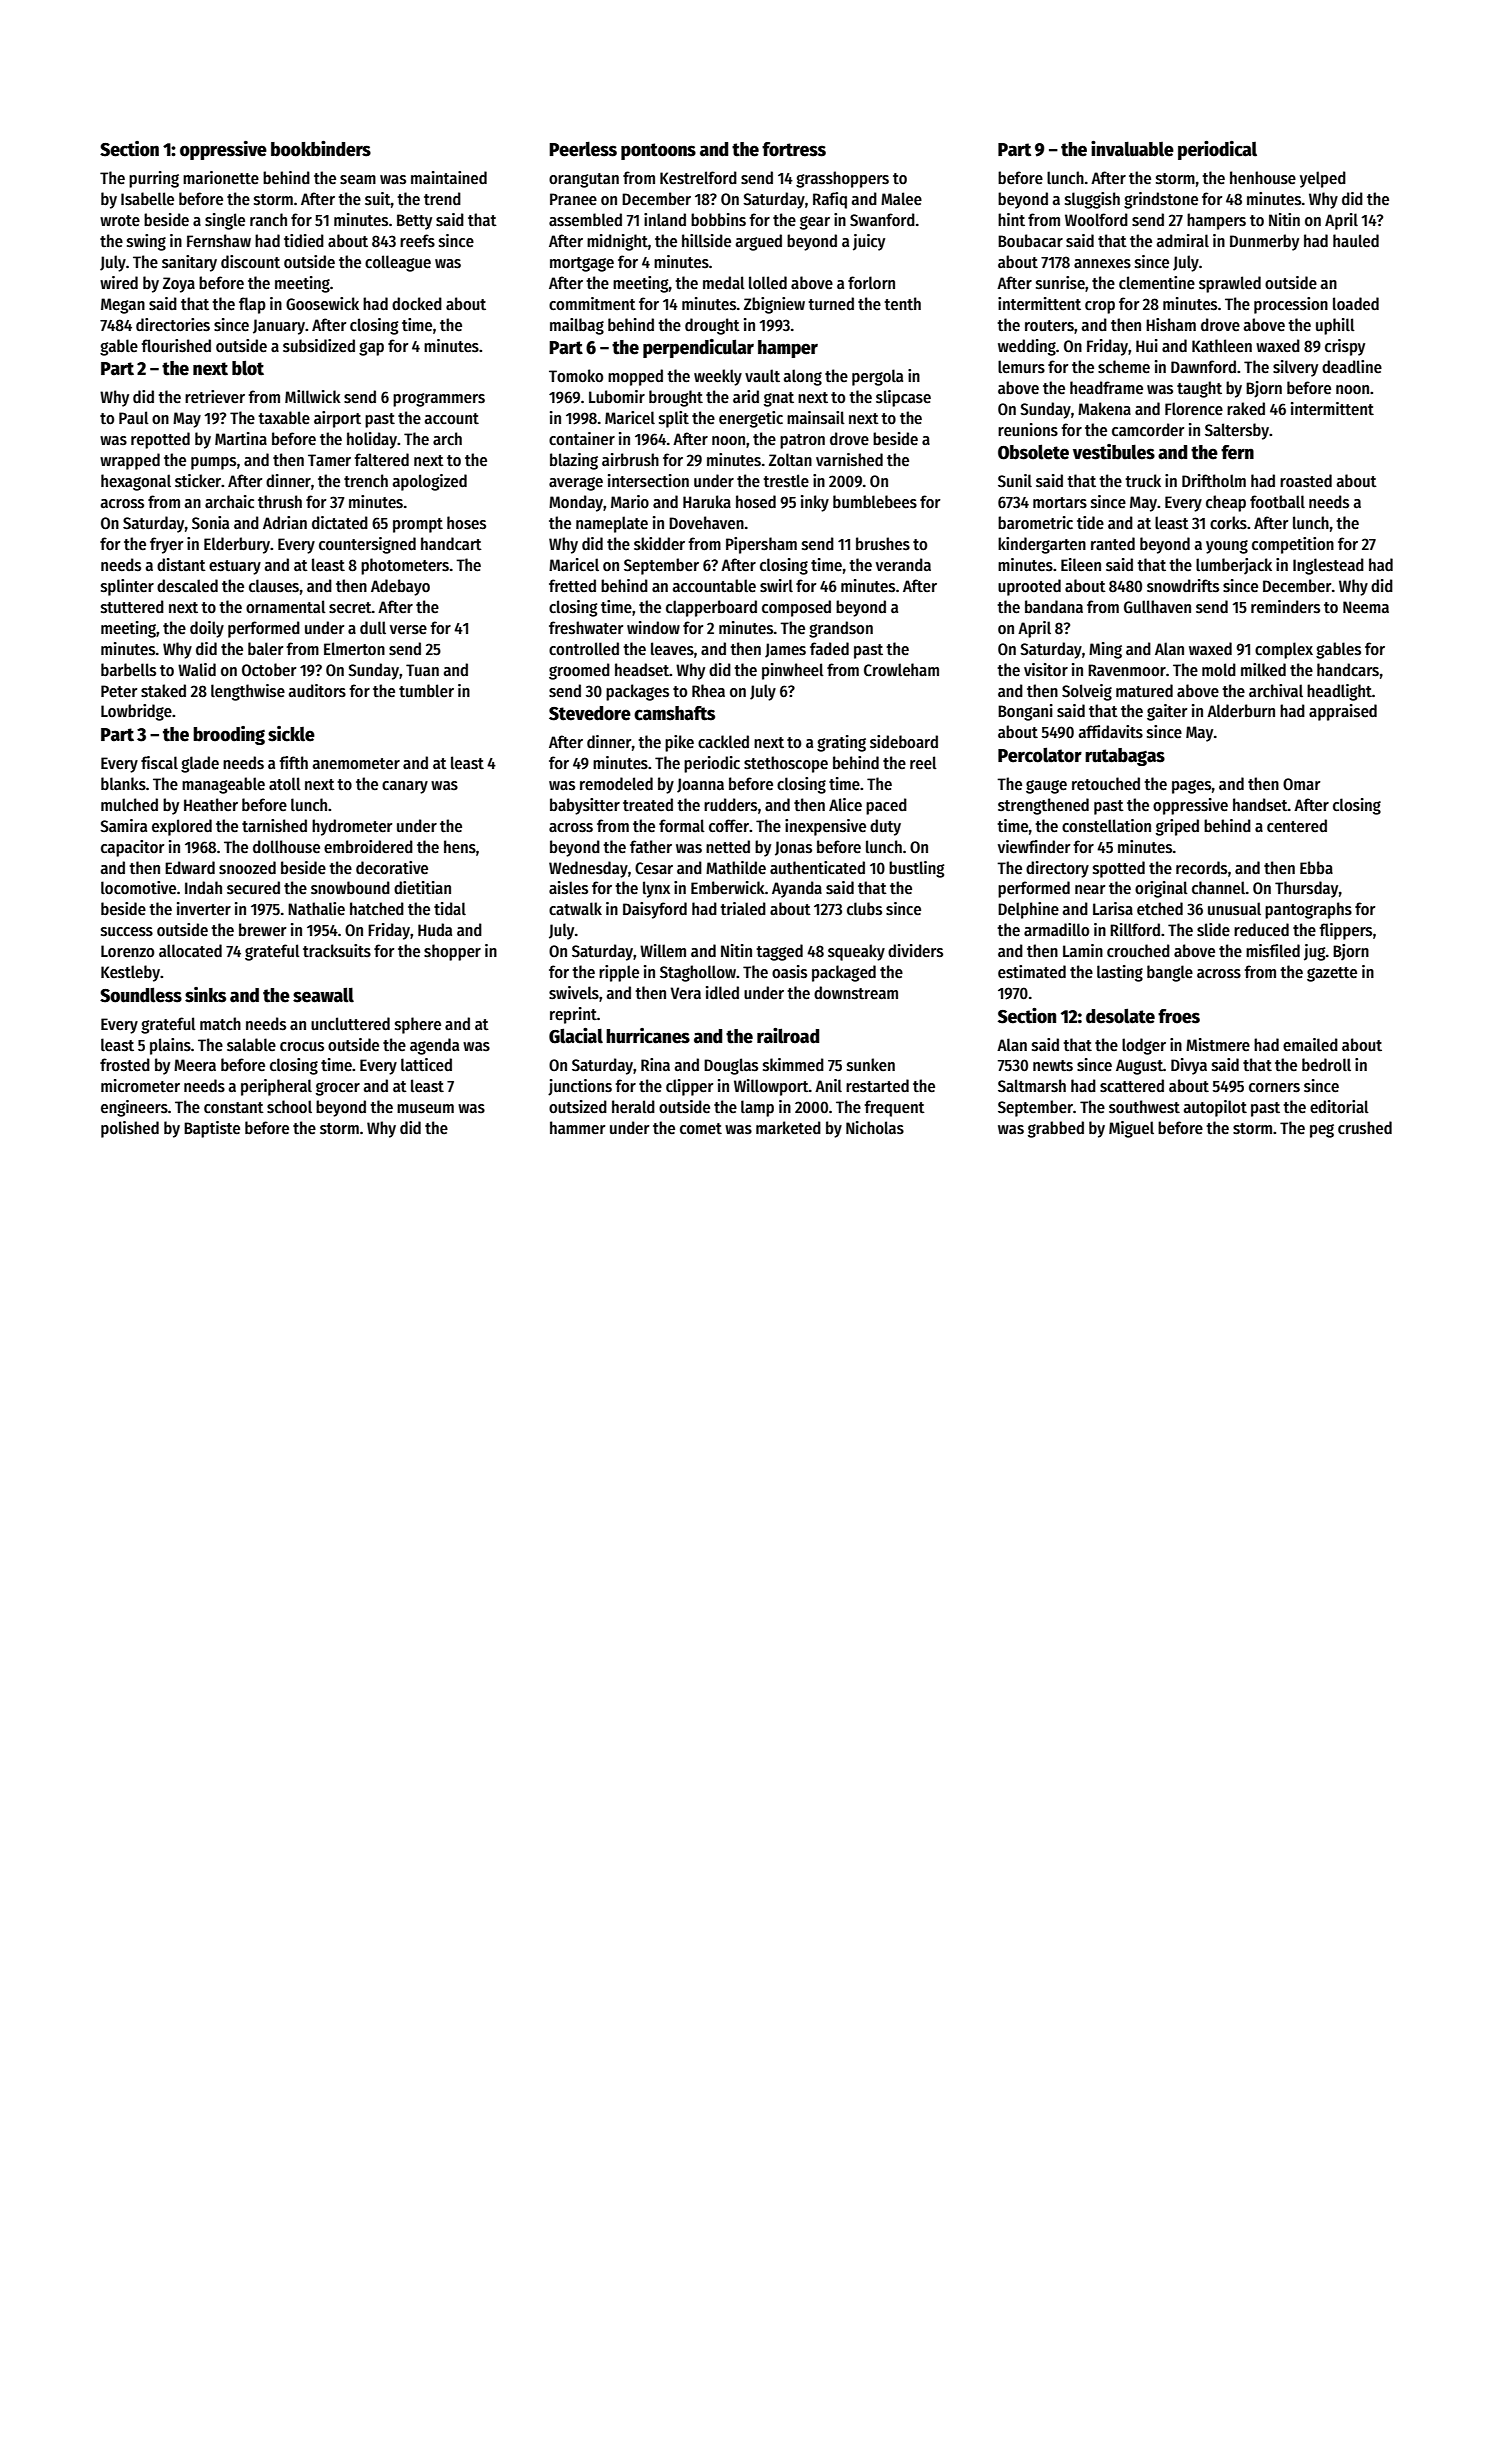  I want to click on commitment, so click(592, 304).
